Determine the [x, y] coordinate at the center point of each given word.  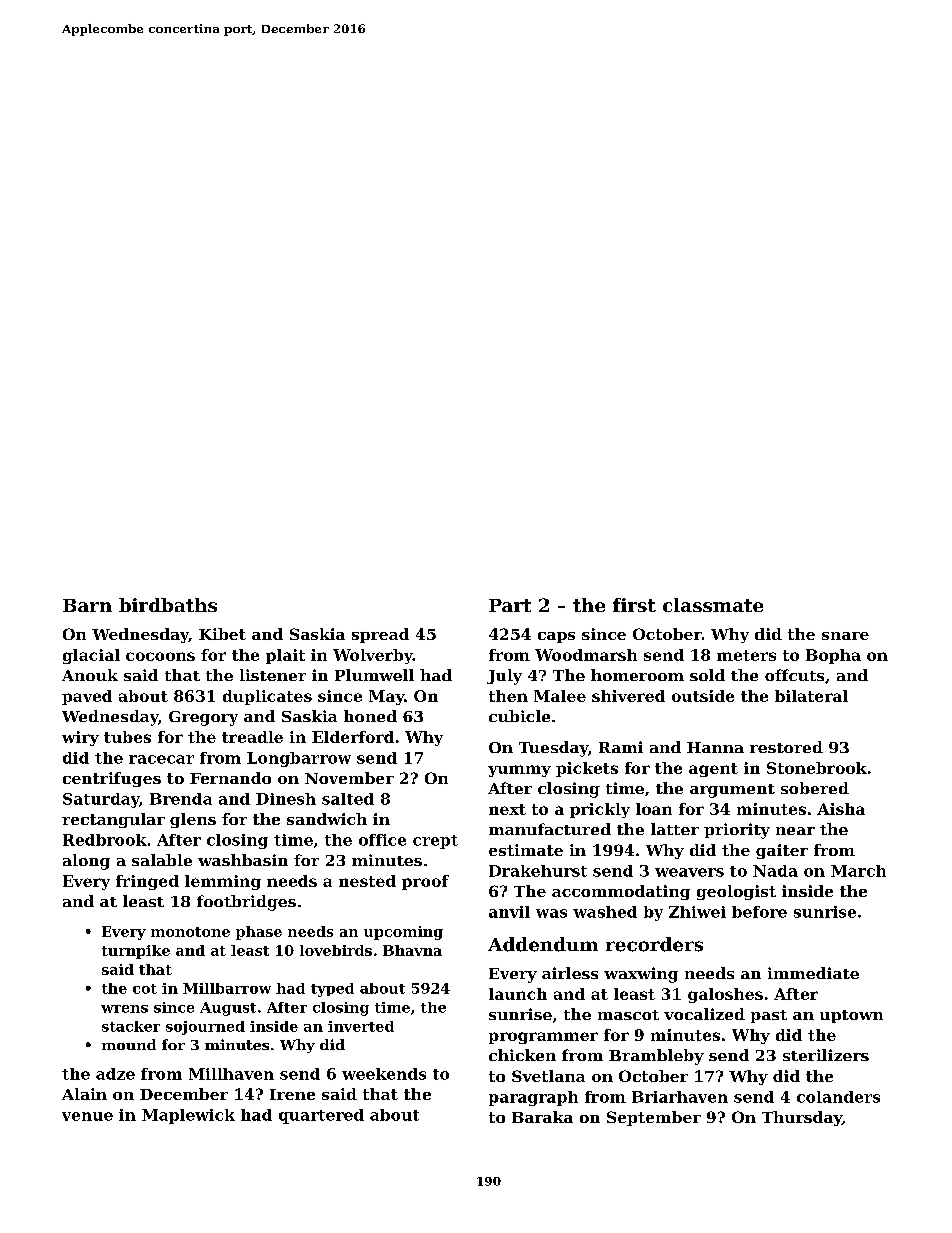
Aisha [841, 809]
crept [435, 842]
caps [556, 637]
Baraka [542, 1117]
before [759, 912]
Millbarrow [227, 988]
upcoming [403, 933]
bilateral [811, 696]
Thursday [802, 1118]
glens [193, 820]
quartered [321, 1116]
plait [285, 656]
